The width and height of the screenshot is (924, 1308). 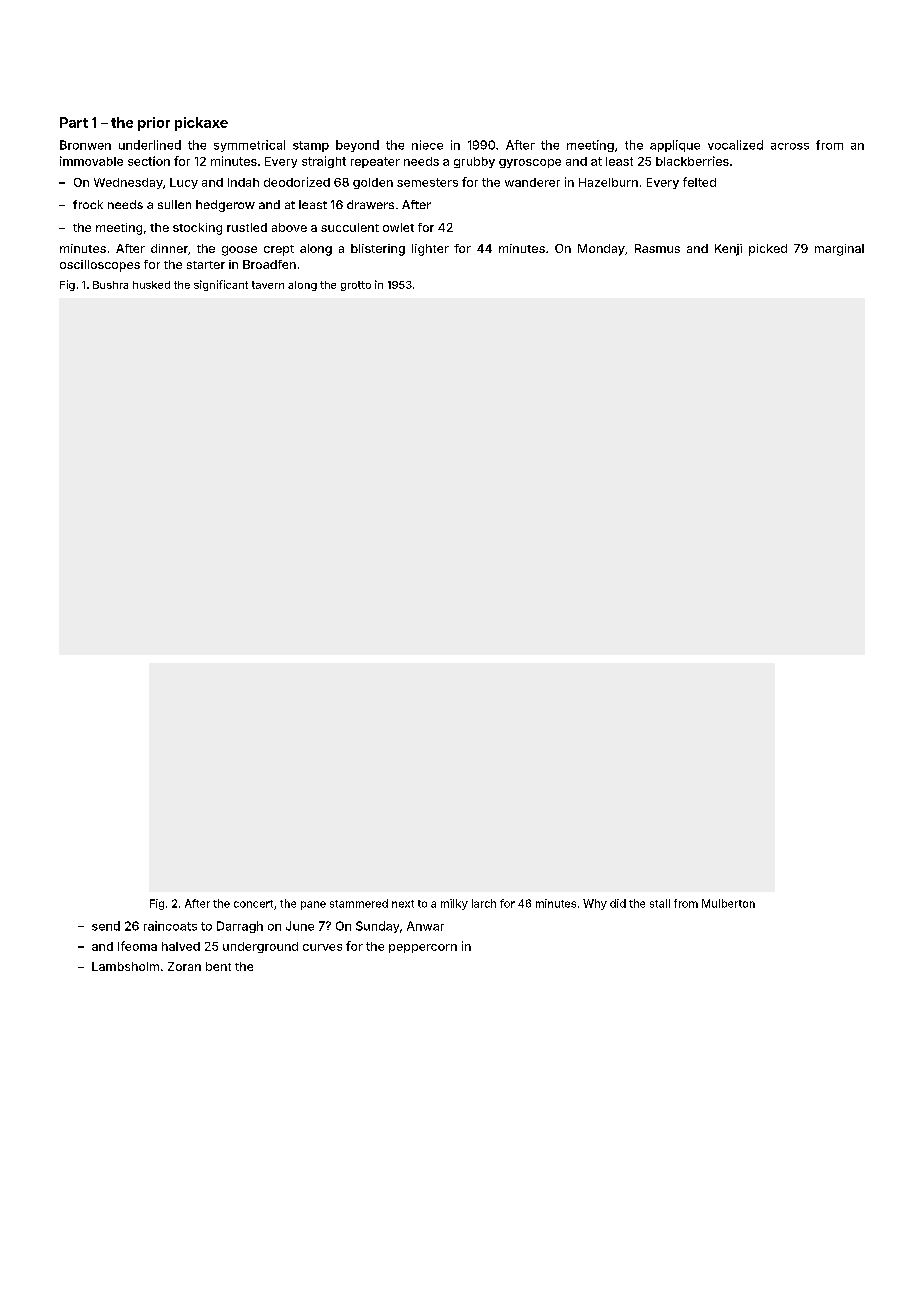 I want to click on next, so click(x=403, y=904).
